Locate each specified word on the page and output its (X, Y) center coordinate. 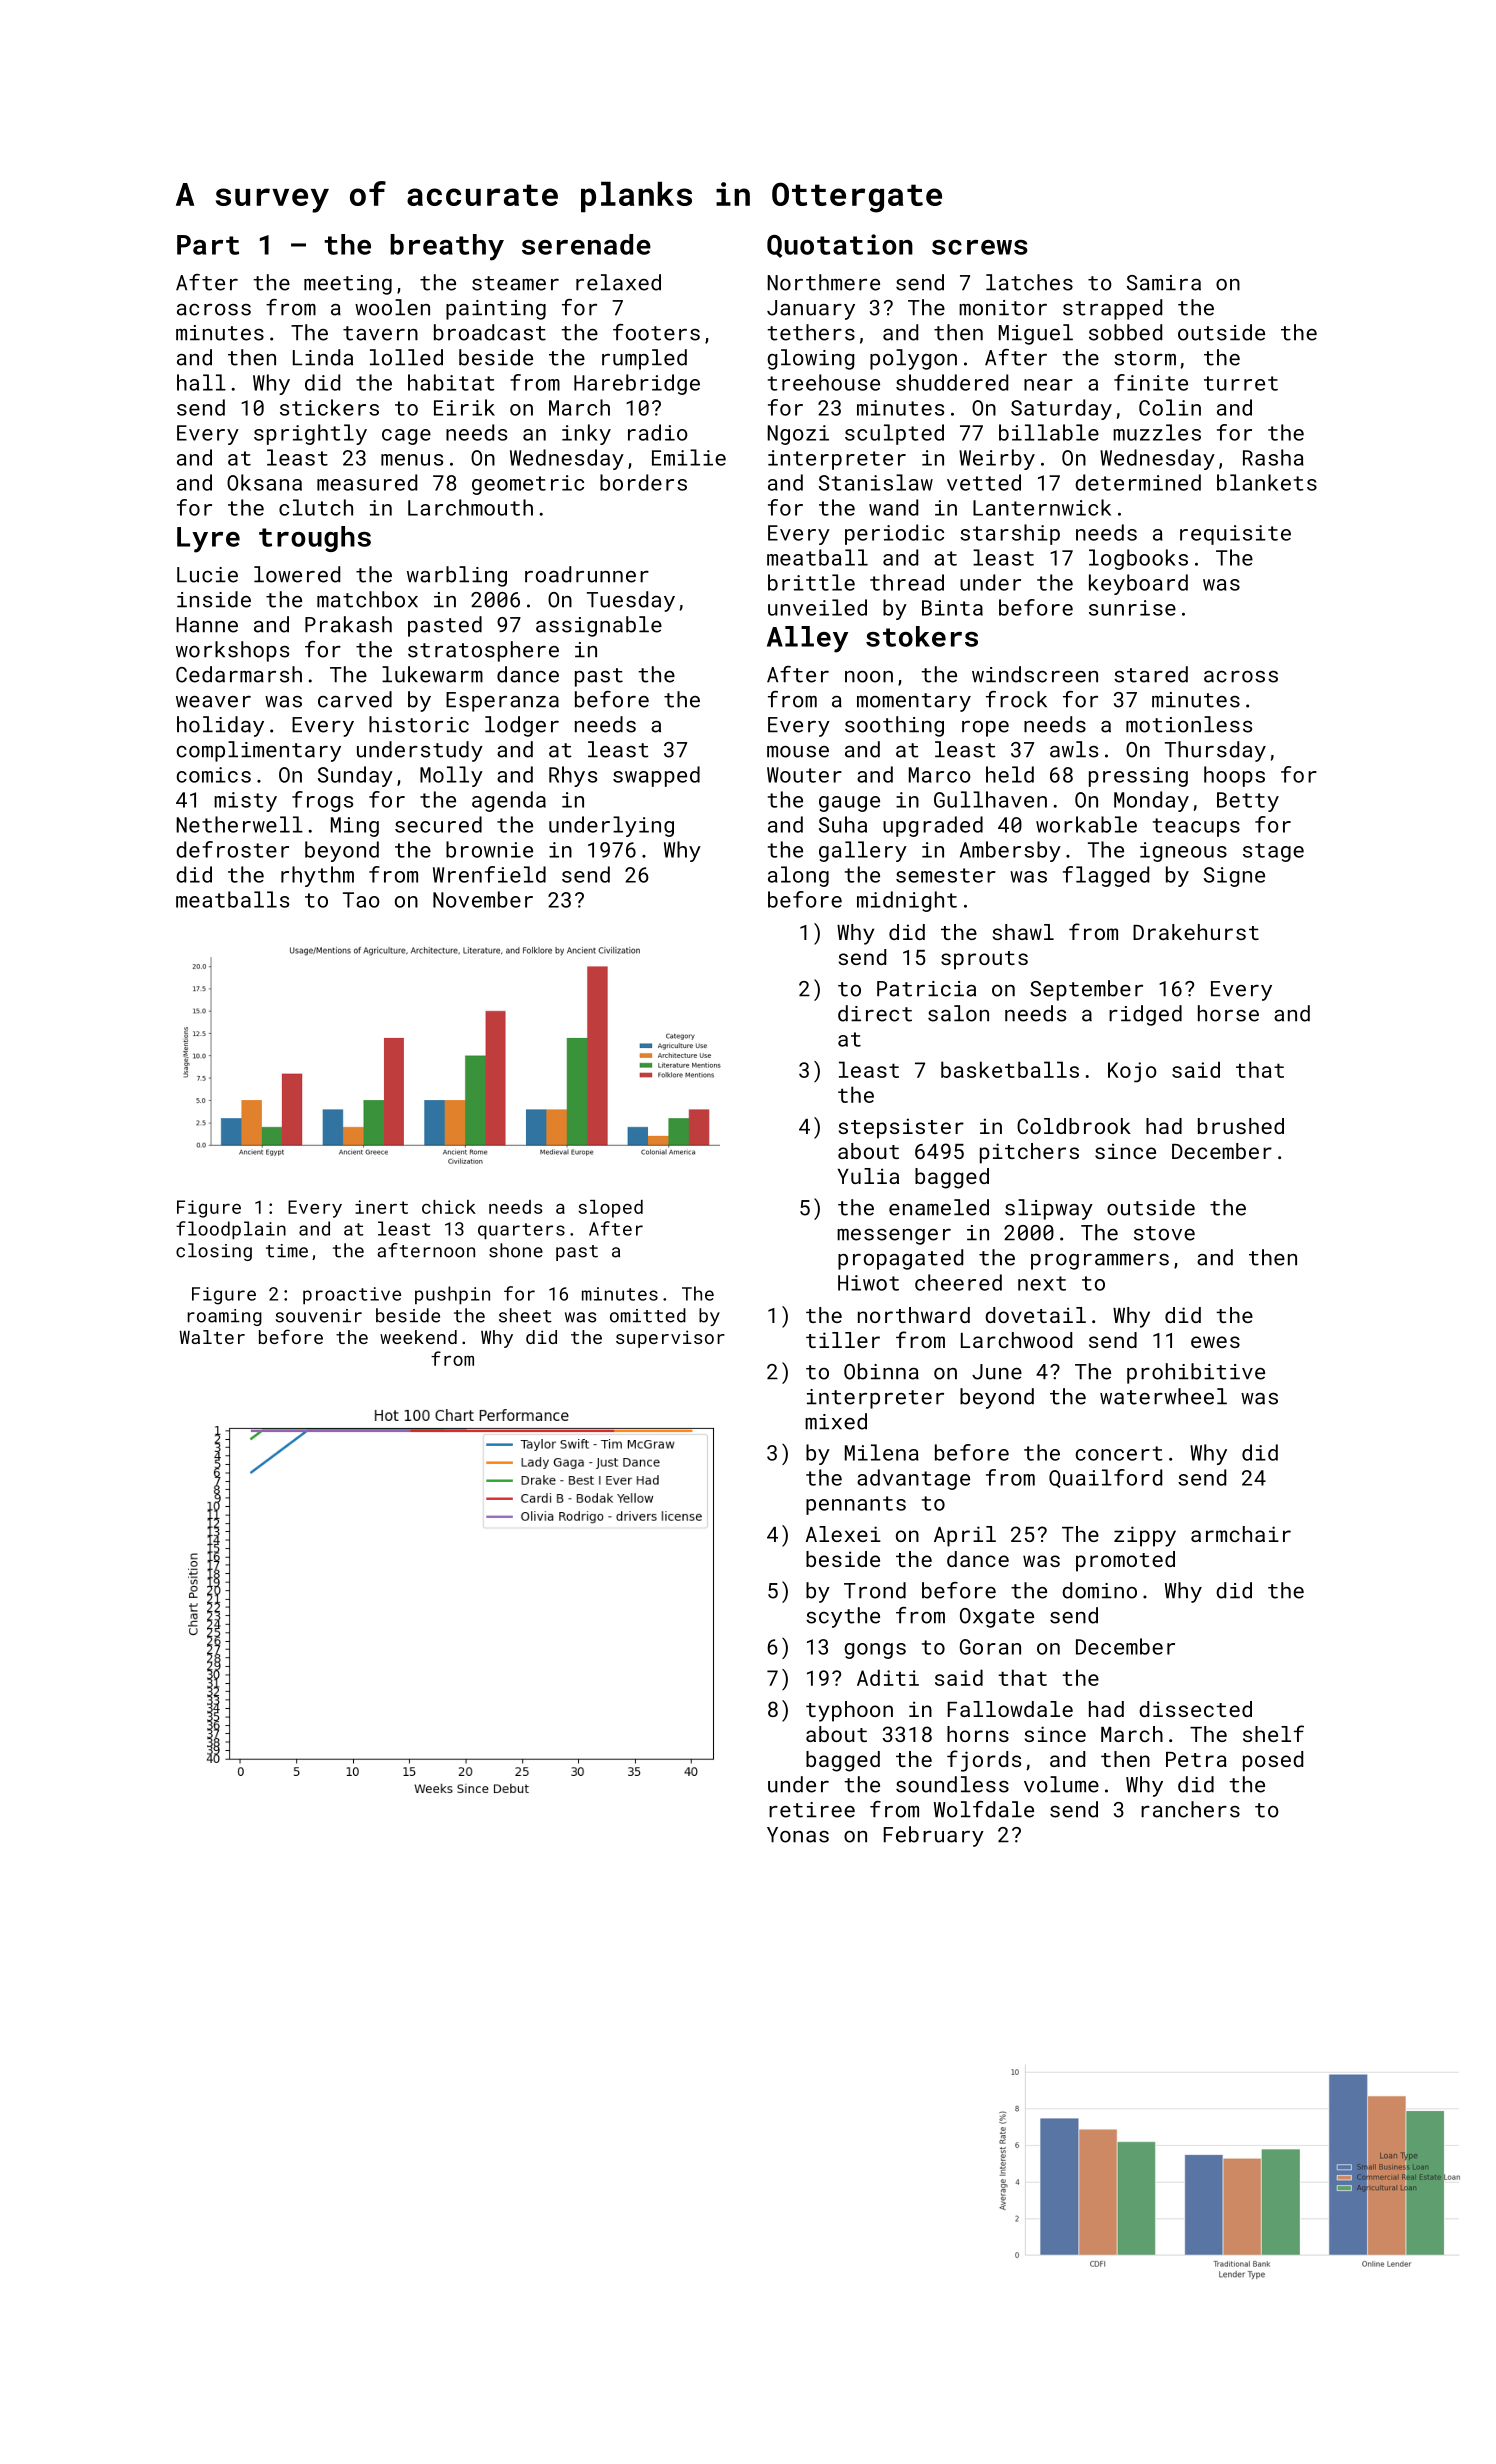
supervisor (670, 1339)
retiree (812, 1810)
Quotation (840, 246)
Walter (212, 1337)
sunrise (1132, 608)
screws (980, 247)
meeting (348, 285)
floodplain (231, 1230)
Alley (807, 639)
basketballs (1010, 1069)
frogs (322, 801)
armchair (1241, 1534)
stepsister (901, 1128)
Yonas (798, 1835)
